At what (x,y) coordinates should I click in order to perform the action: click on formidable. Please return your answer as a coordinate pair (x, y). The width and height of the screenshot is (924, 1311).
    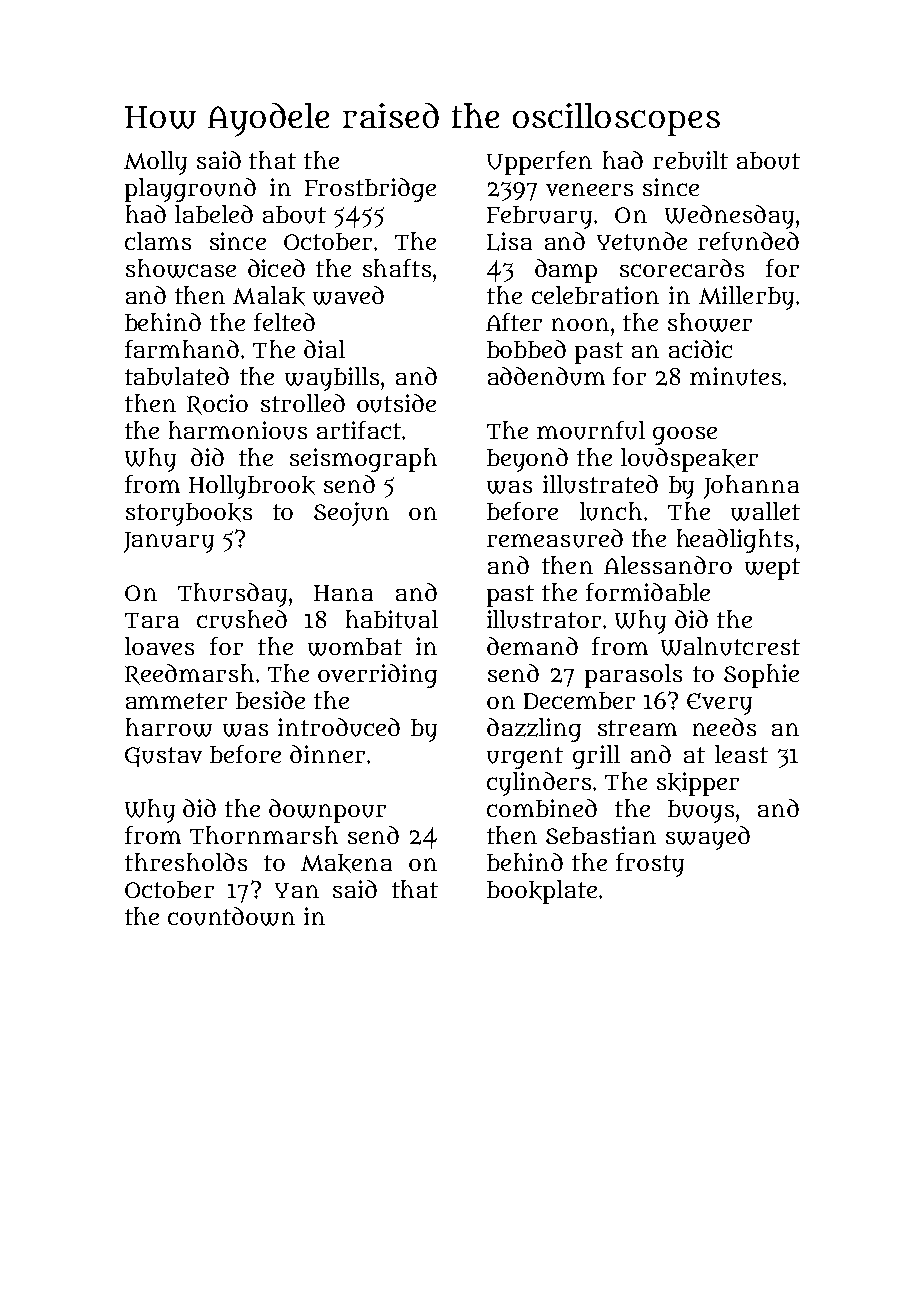
    Looking at the image, I should click on (648, 592).
